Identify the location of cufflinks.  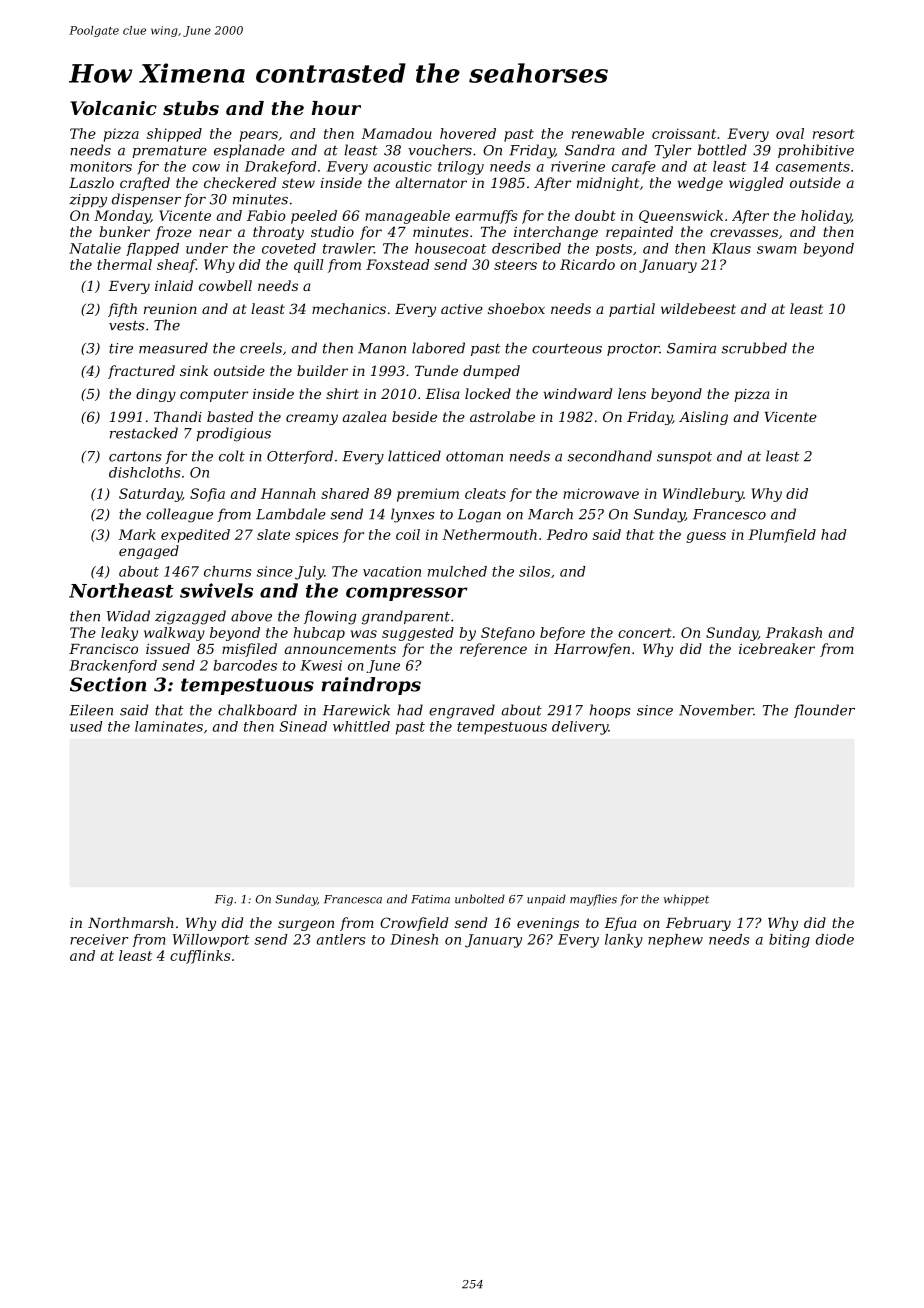
(200, 957).
